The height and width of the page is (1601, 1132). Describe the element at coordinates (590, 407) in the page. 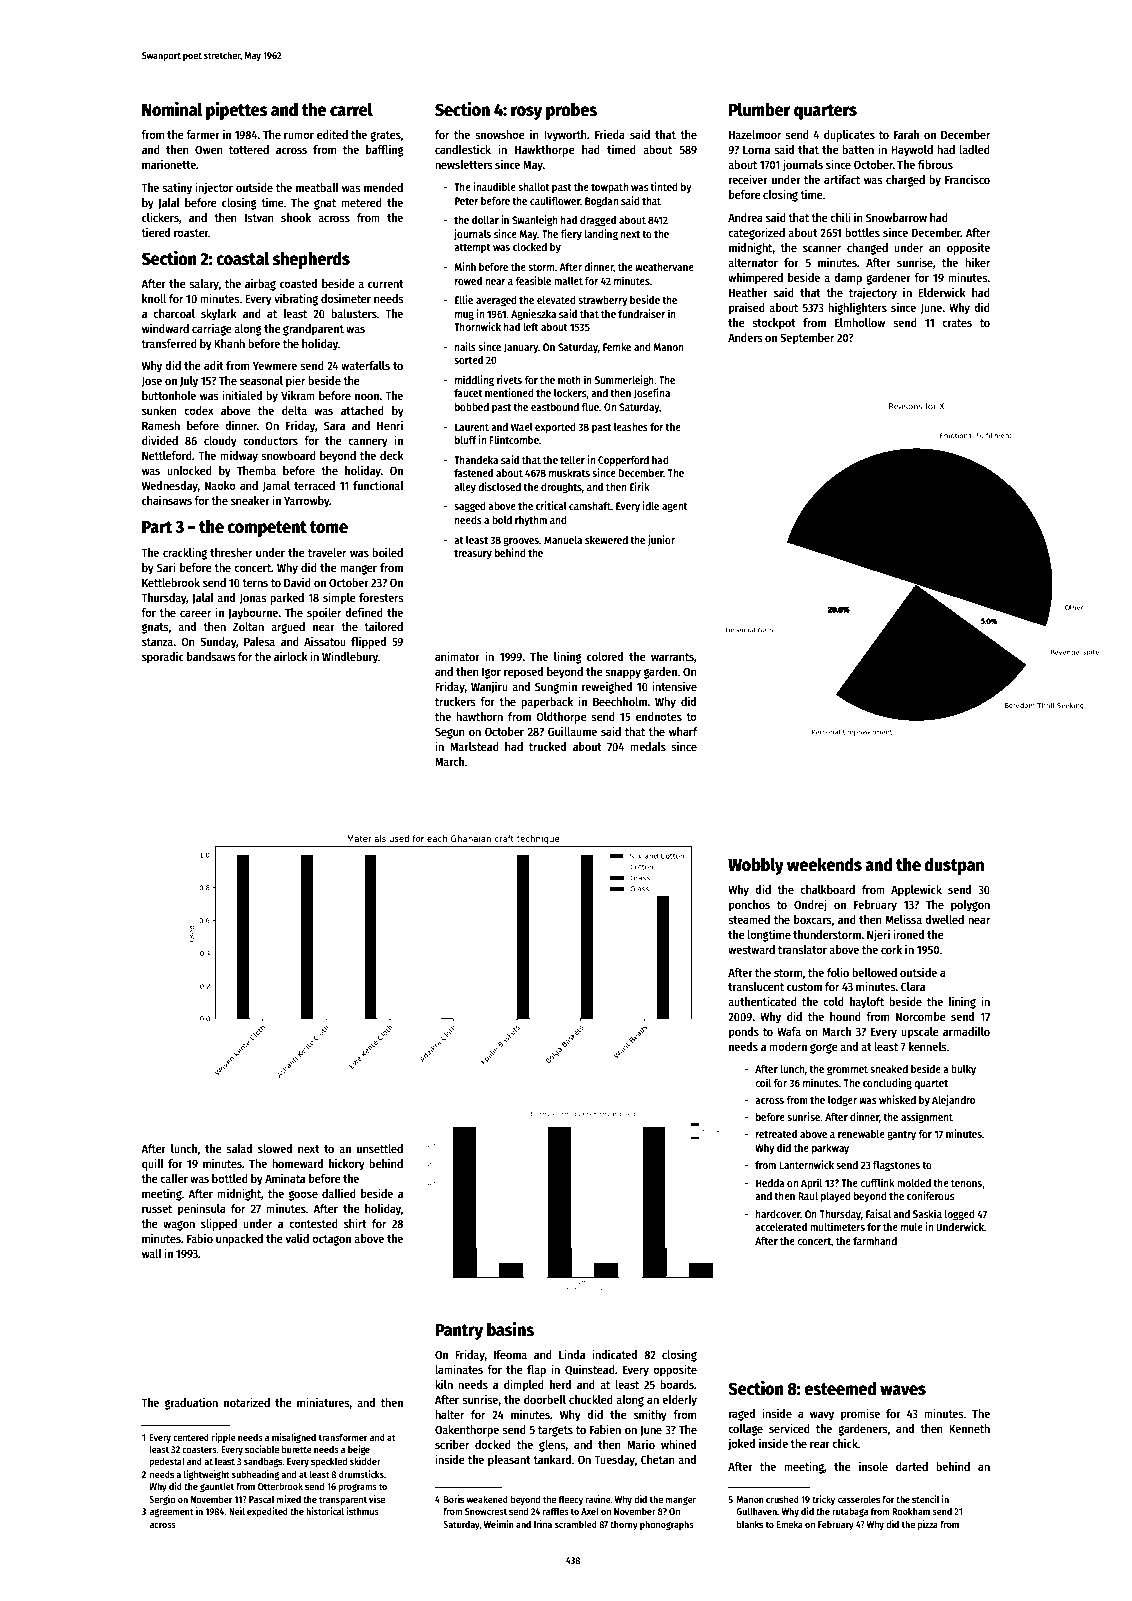

I see `flue` at that location.
